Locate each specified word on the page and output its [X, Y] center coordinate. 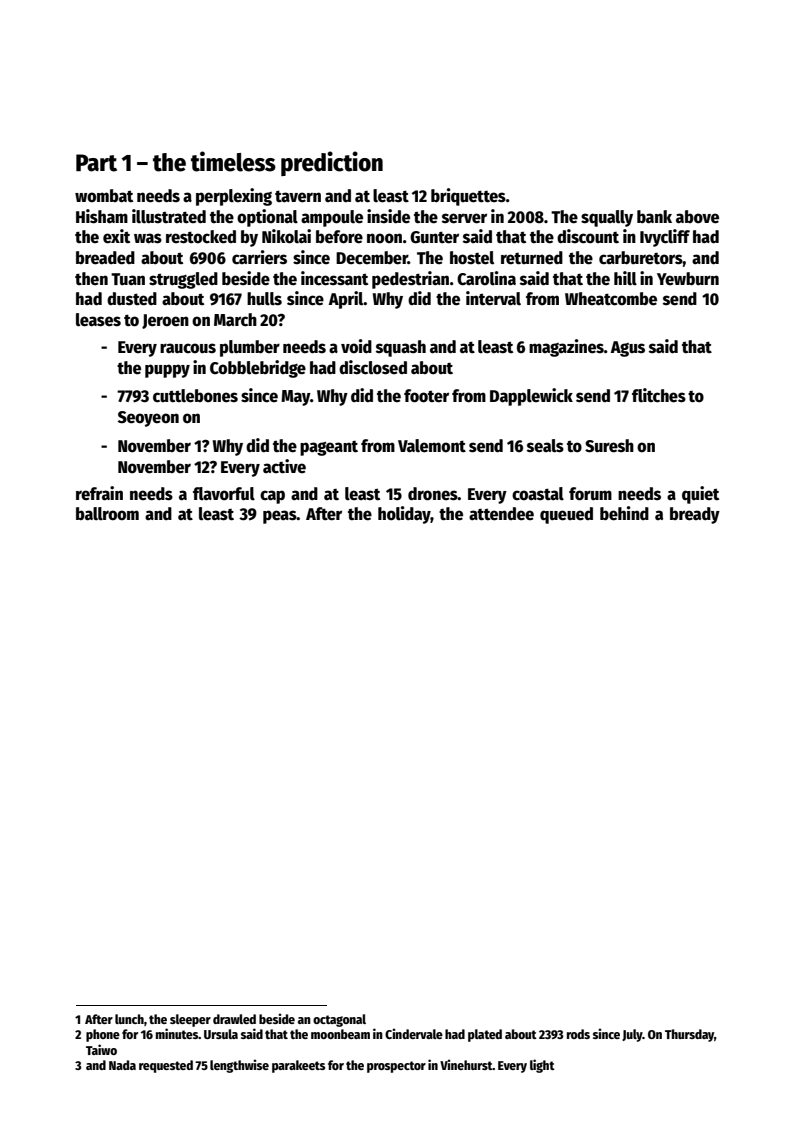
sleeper [190, 1020]
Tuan [128, 279]
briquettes [468, 197]
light [542, 1066]
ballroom [107, 514]
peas [280, 517]
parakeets [298, 1066]
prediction [332, 163]
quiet [700, 495]
